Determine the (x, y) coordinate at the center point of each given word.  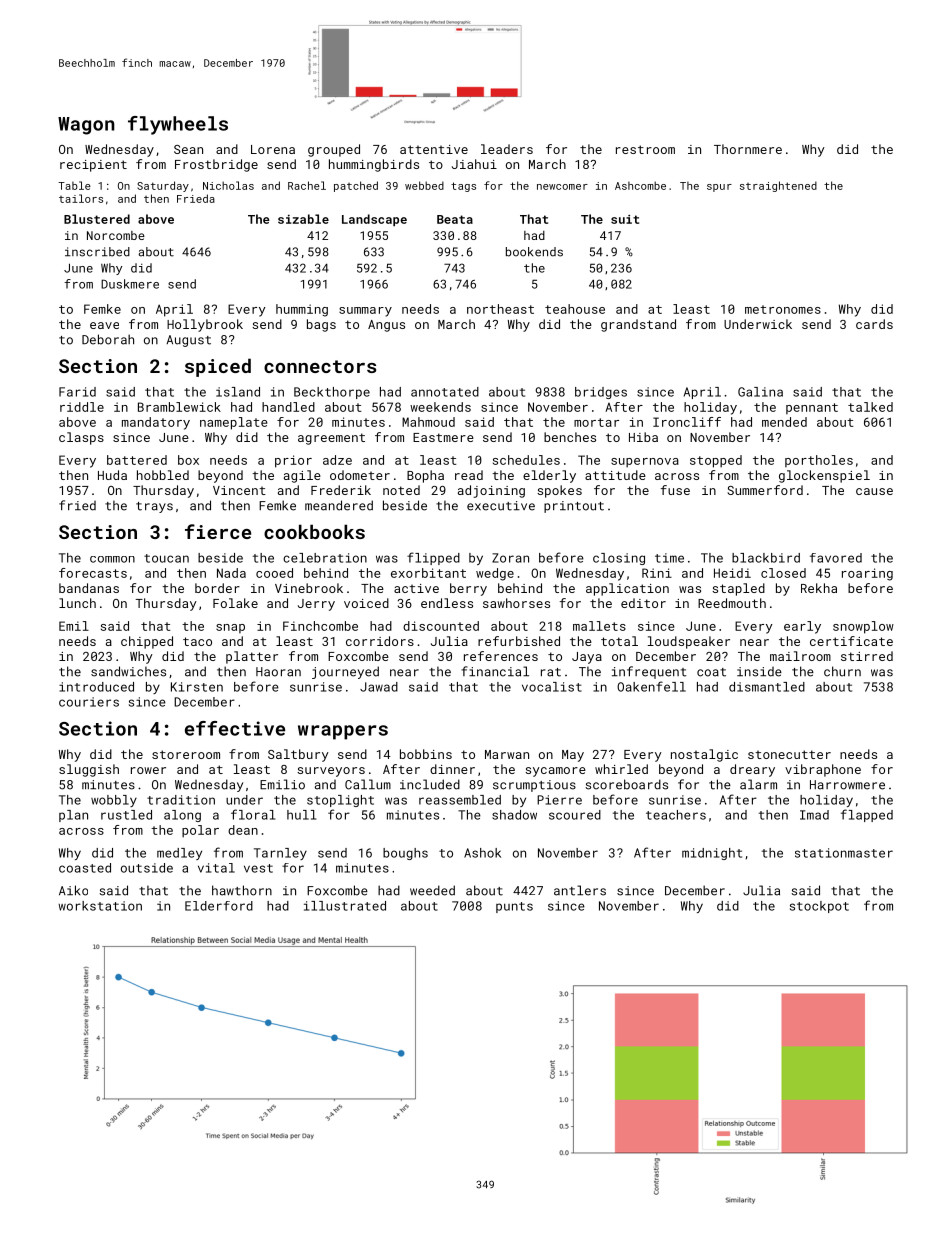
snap (230, 628)
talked (870, 407)
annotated (445, 392)
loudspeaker (689, 642)
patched (356, 186)
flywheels (178, 125)
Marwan (507, 754)
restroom (645, 149)
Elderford (219, 906)
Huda (112, 475)
